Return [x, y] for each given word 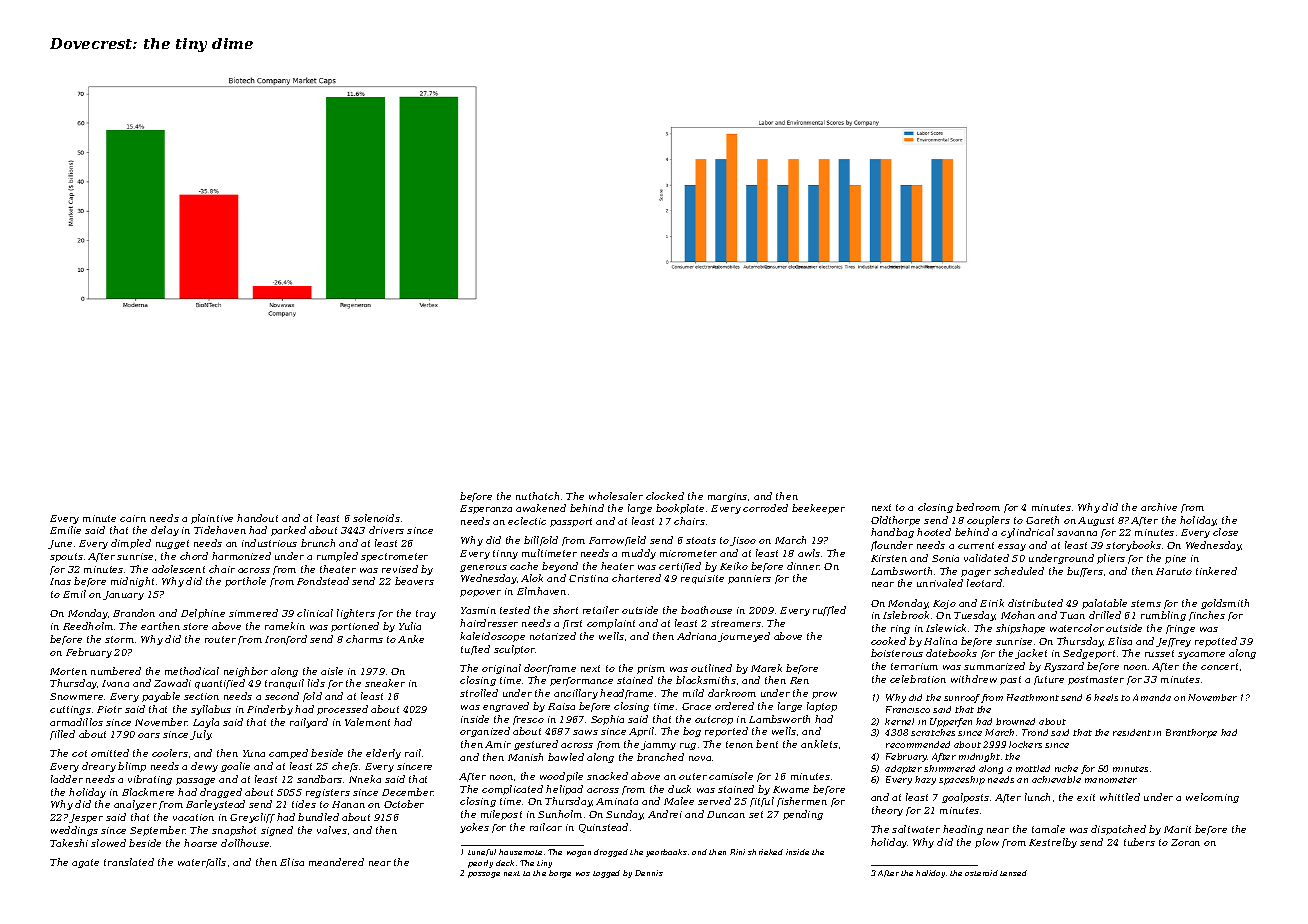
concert [1219, 666]
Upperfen [951, 722]
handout [257, 518]
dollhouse [245, 843]
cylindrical [1027, 533]
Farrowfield [617, 541]
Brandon [134, 613]
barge [560, 874]
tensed [1013, 873]
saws [585, 732]
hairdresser [489, 623]
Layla [206, 723]
